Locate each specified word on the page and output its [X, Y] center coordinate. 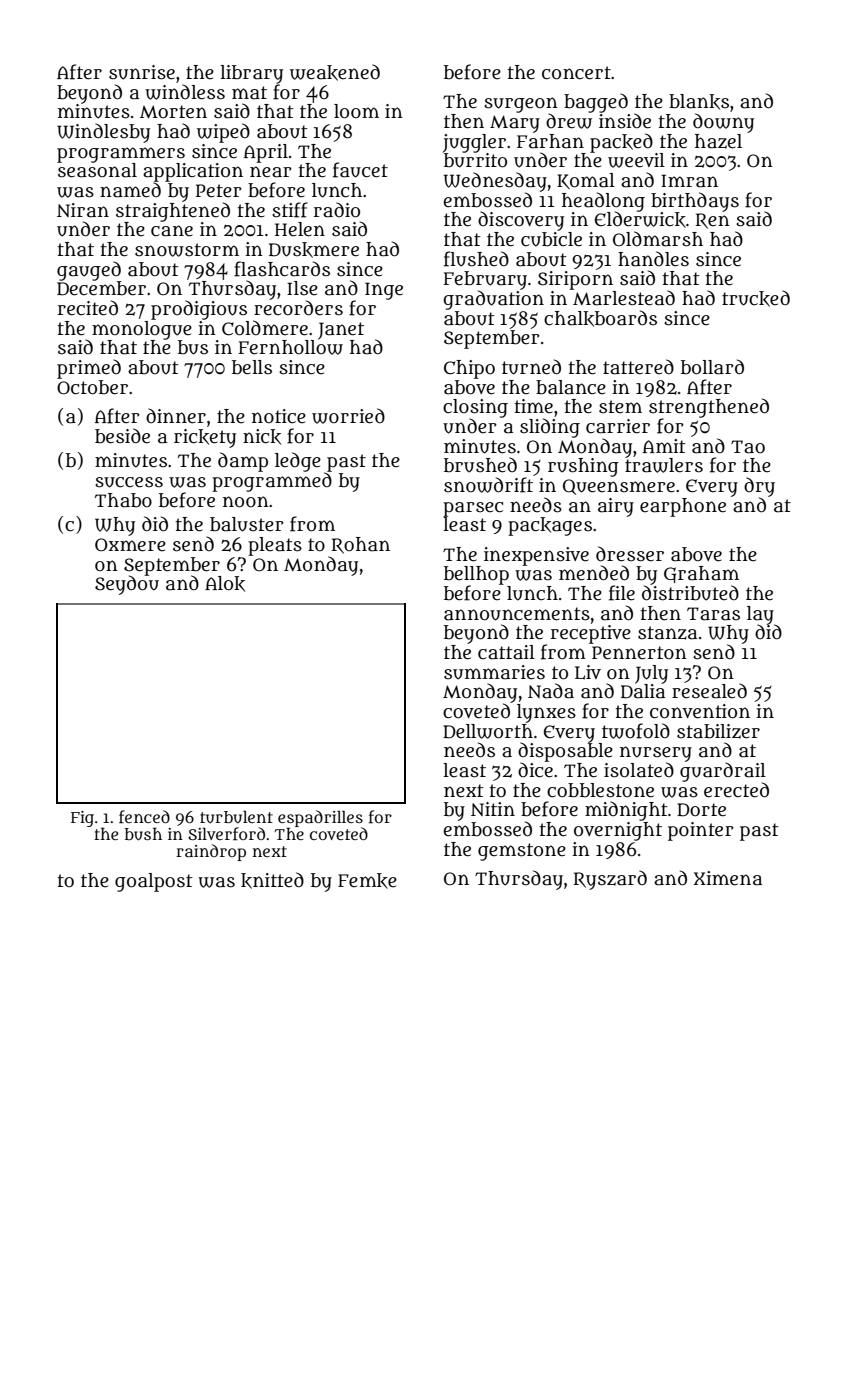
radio [337, 210]
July [651, 674]
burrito [475, 160]
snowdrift [488, 485]
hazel [718, 141]
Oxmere [130, 545]
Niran [83, 210]
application [193, 172]
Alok [225, 584]
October [92, 387]
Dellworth [488, 731]
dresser [630, 554]
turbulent [236, 816]
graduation [493, 300]
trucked [756, 298]
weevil [636, 160]
